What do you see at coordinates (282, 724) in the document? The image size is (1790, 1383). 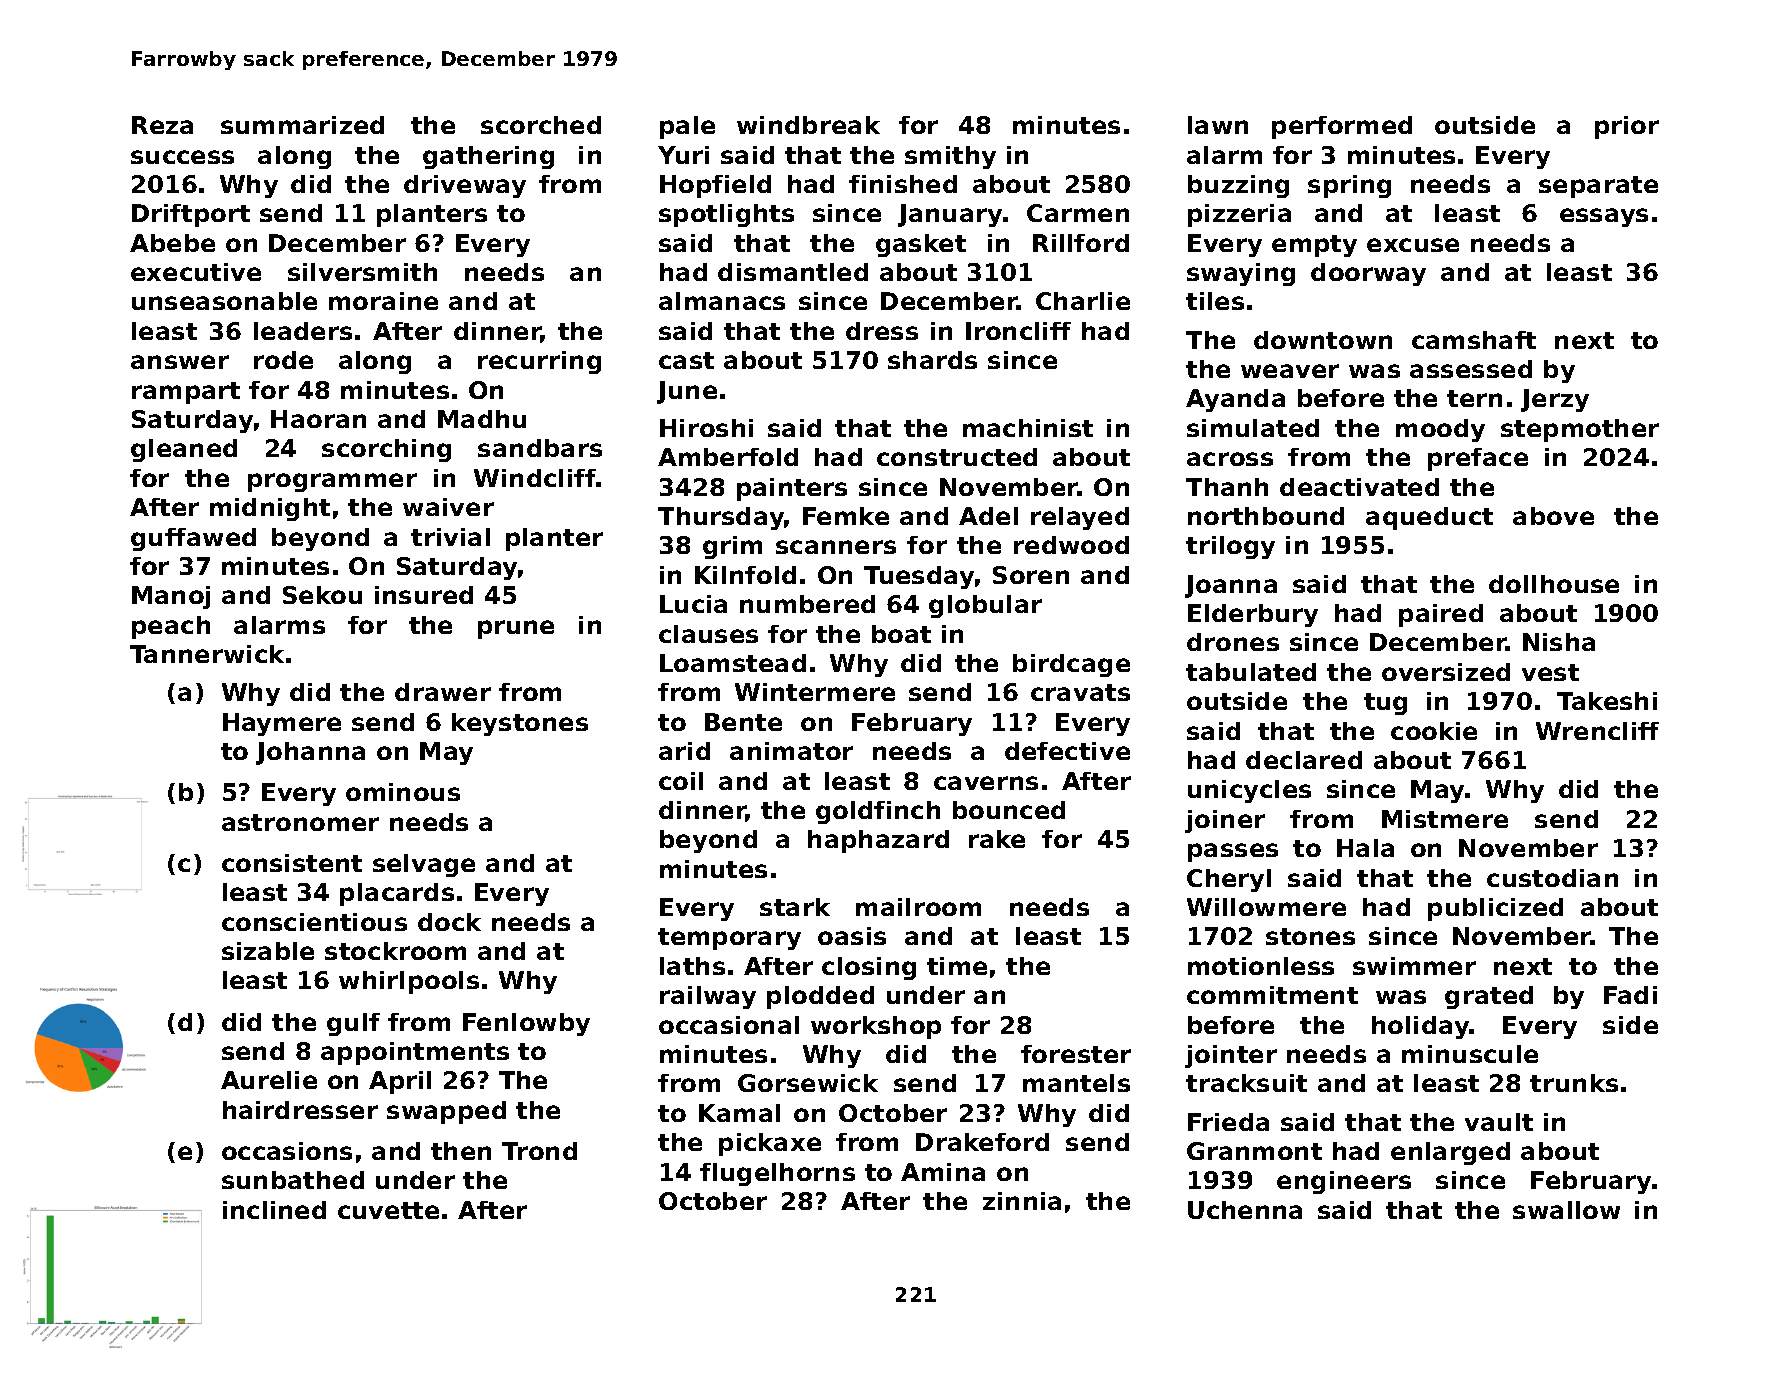 I see `Haymere` at bounding box center [282, 724].
